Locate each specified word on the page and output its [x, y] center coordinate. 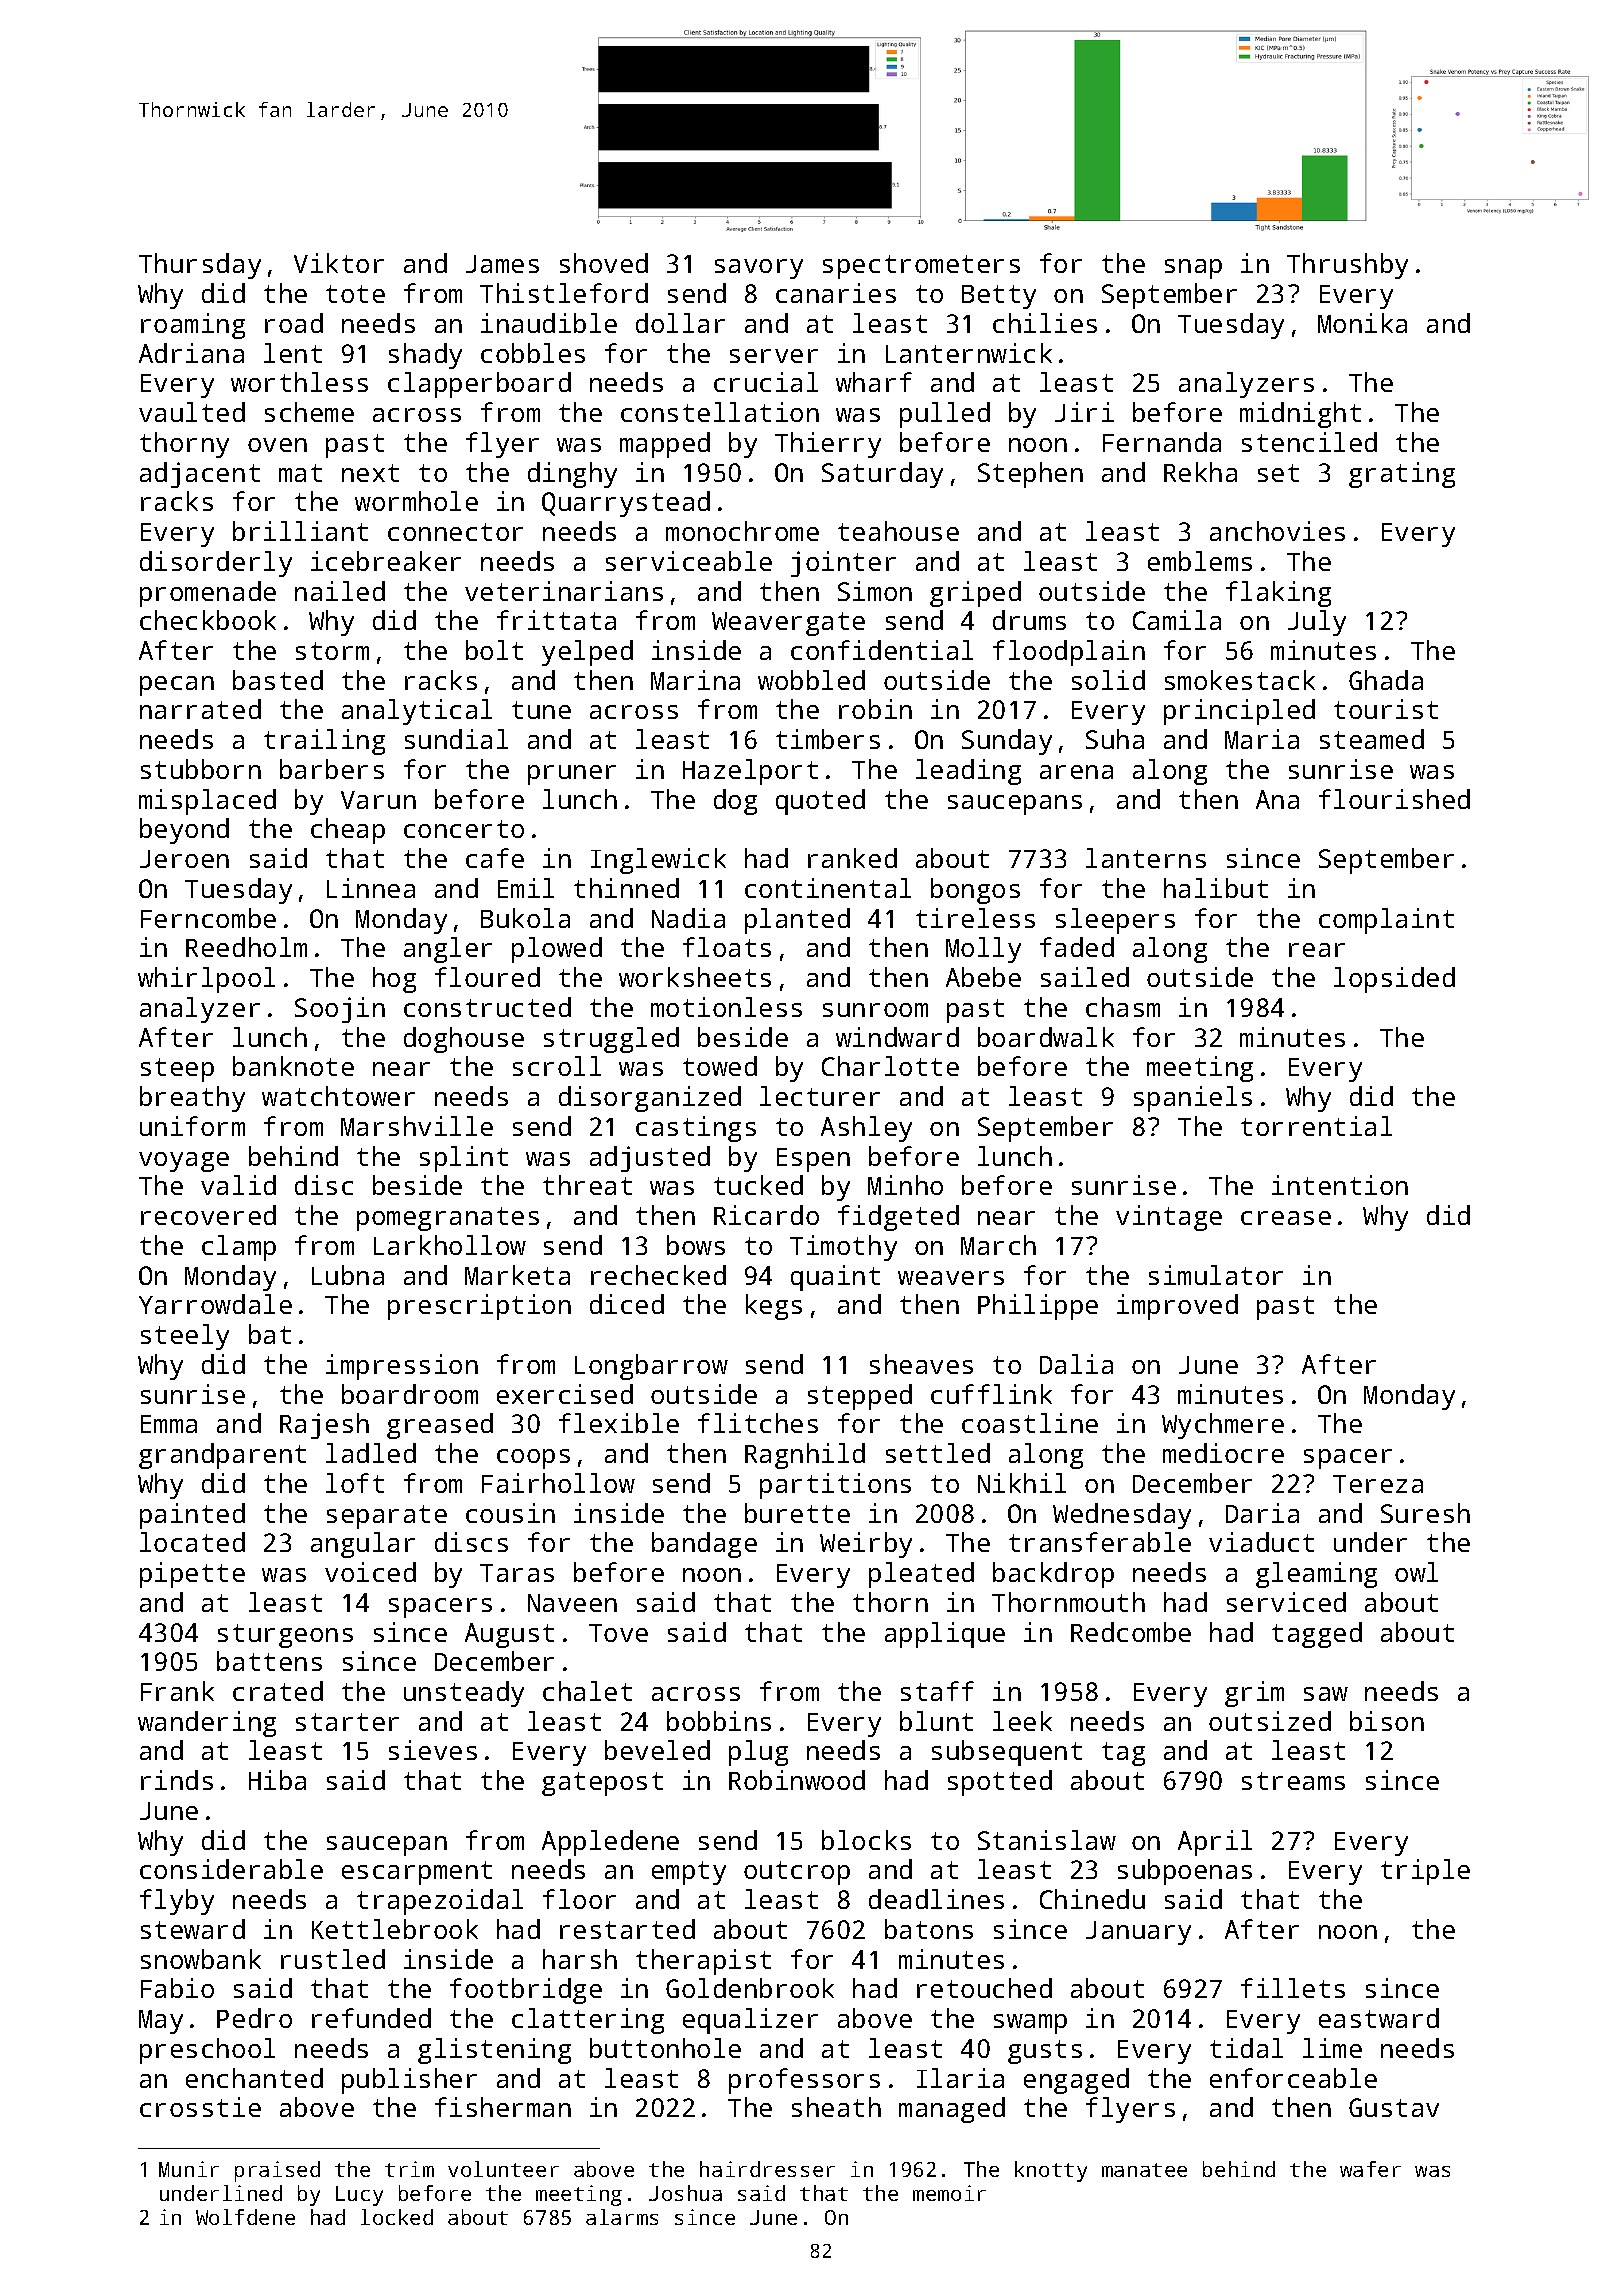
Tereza [1378, 1484]
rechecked [658, 1275]
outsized [1270, 1721]
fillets [1293, 1988]
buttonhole [665, 2048]
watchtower [338, 1096]
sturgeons [285, 1636]
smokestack [1240, 680]
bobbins [719, 1721]
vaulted [192, 412]
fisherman [503, 2107]
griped [975, 594]
